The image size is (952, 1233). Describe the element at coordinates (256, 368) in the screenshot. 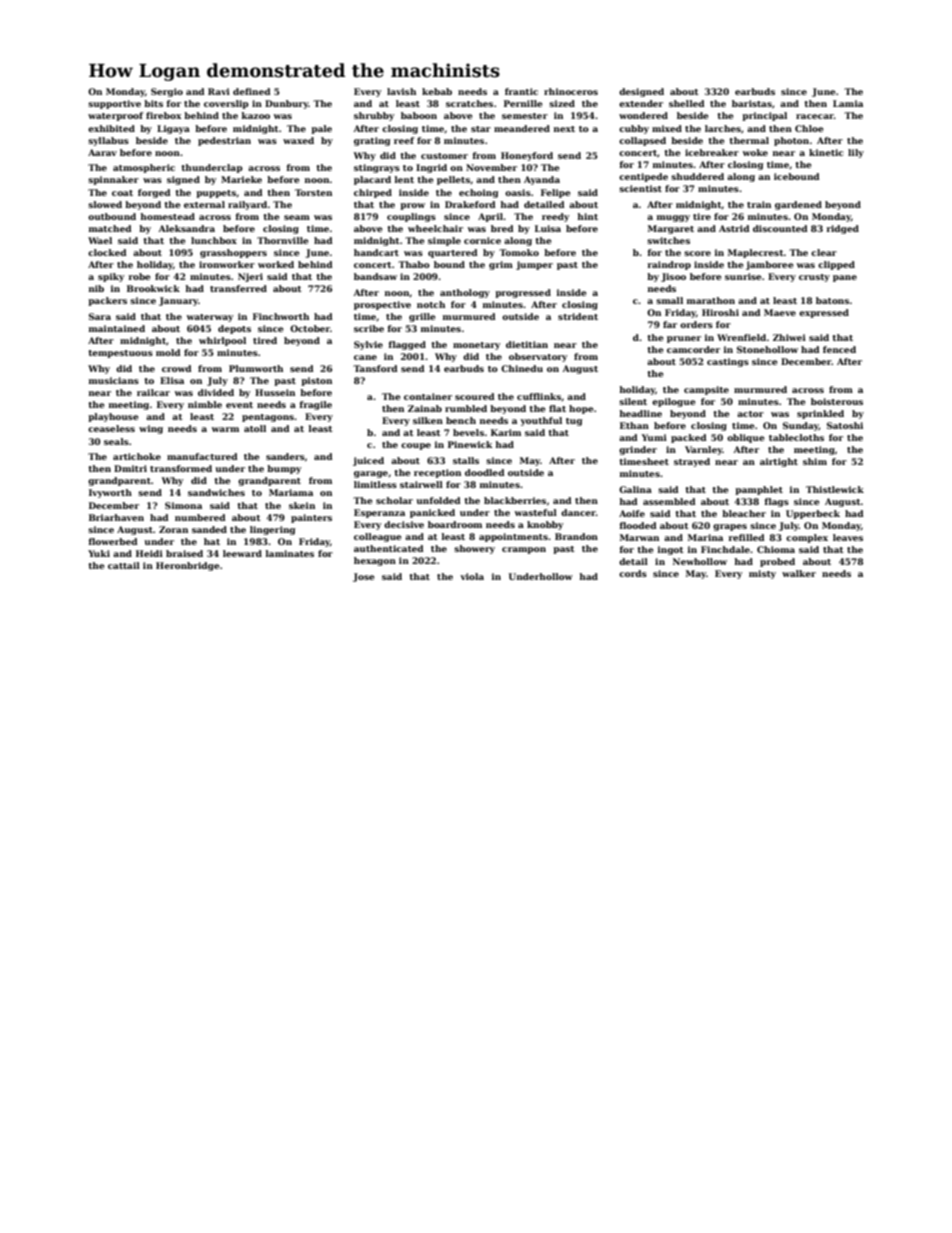

I see `Plumworth` at that location.
